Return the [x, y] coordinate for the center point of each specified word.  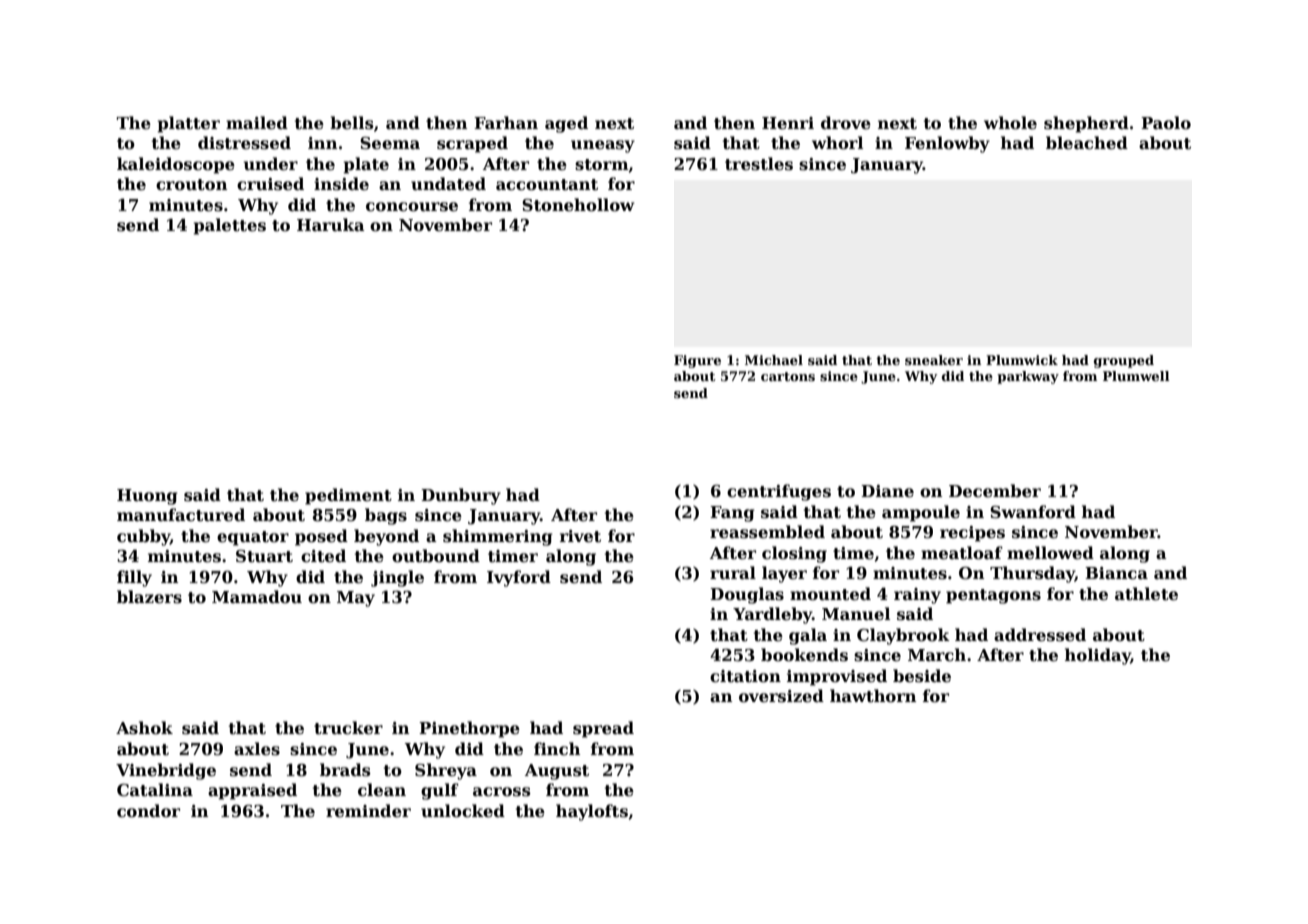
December [995, 491]
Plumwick [1022, 360]
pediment [348, 496]
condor [148, 811]
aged [566, 124]
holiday [1098, 656]
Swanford [1033, 512]
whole [1010, 123]
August [557, 772]
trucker [348, 728]
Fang [732, 514]
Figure [697, 361]
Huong [147, 497]
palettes [229, 226]
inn [323, 143]
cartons [788, 376]
